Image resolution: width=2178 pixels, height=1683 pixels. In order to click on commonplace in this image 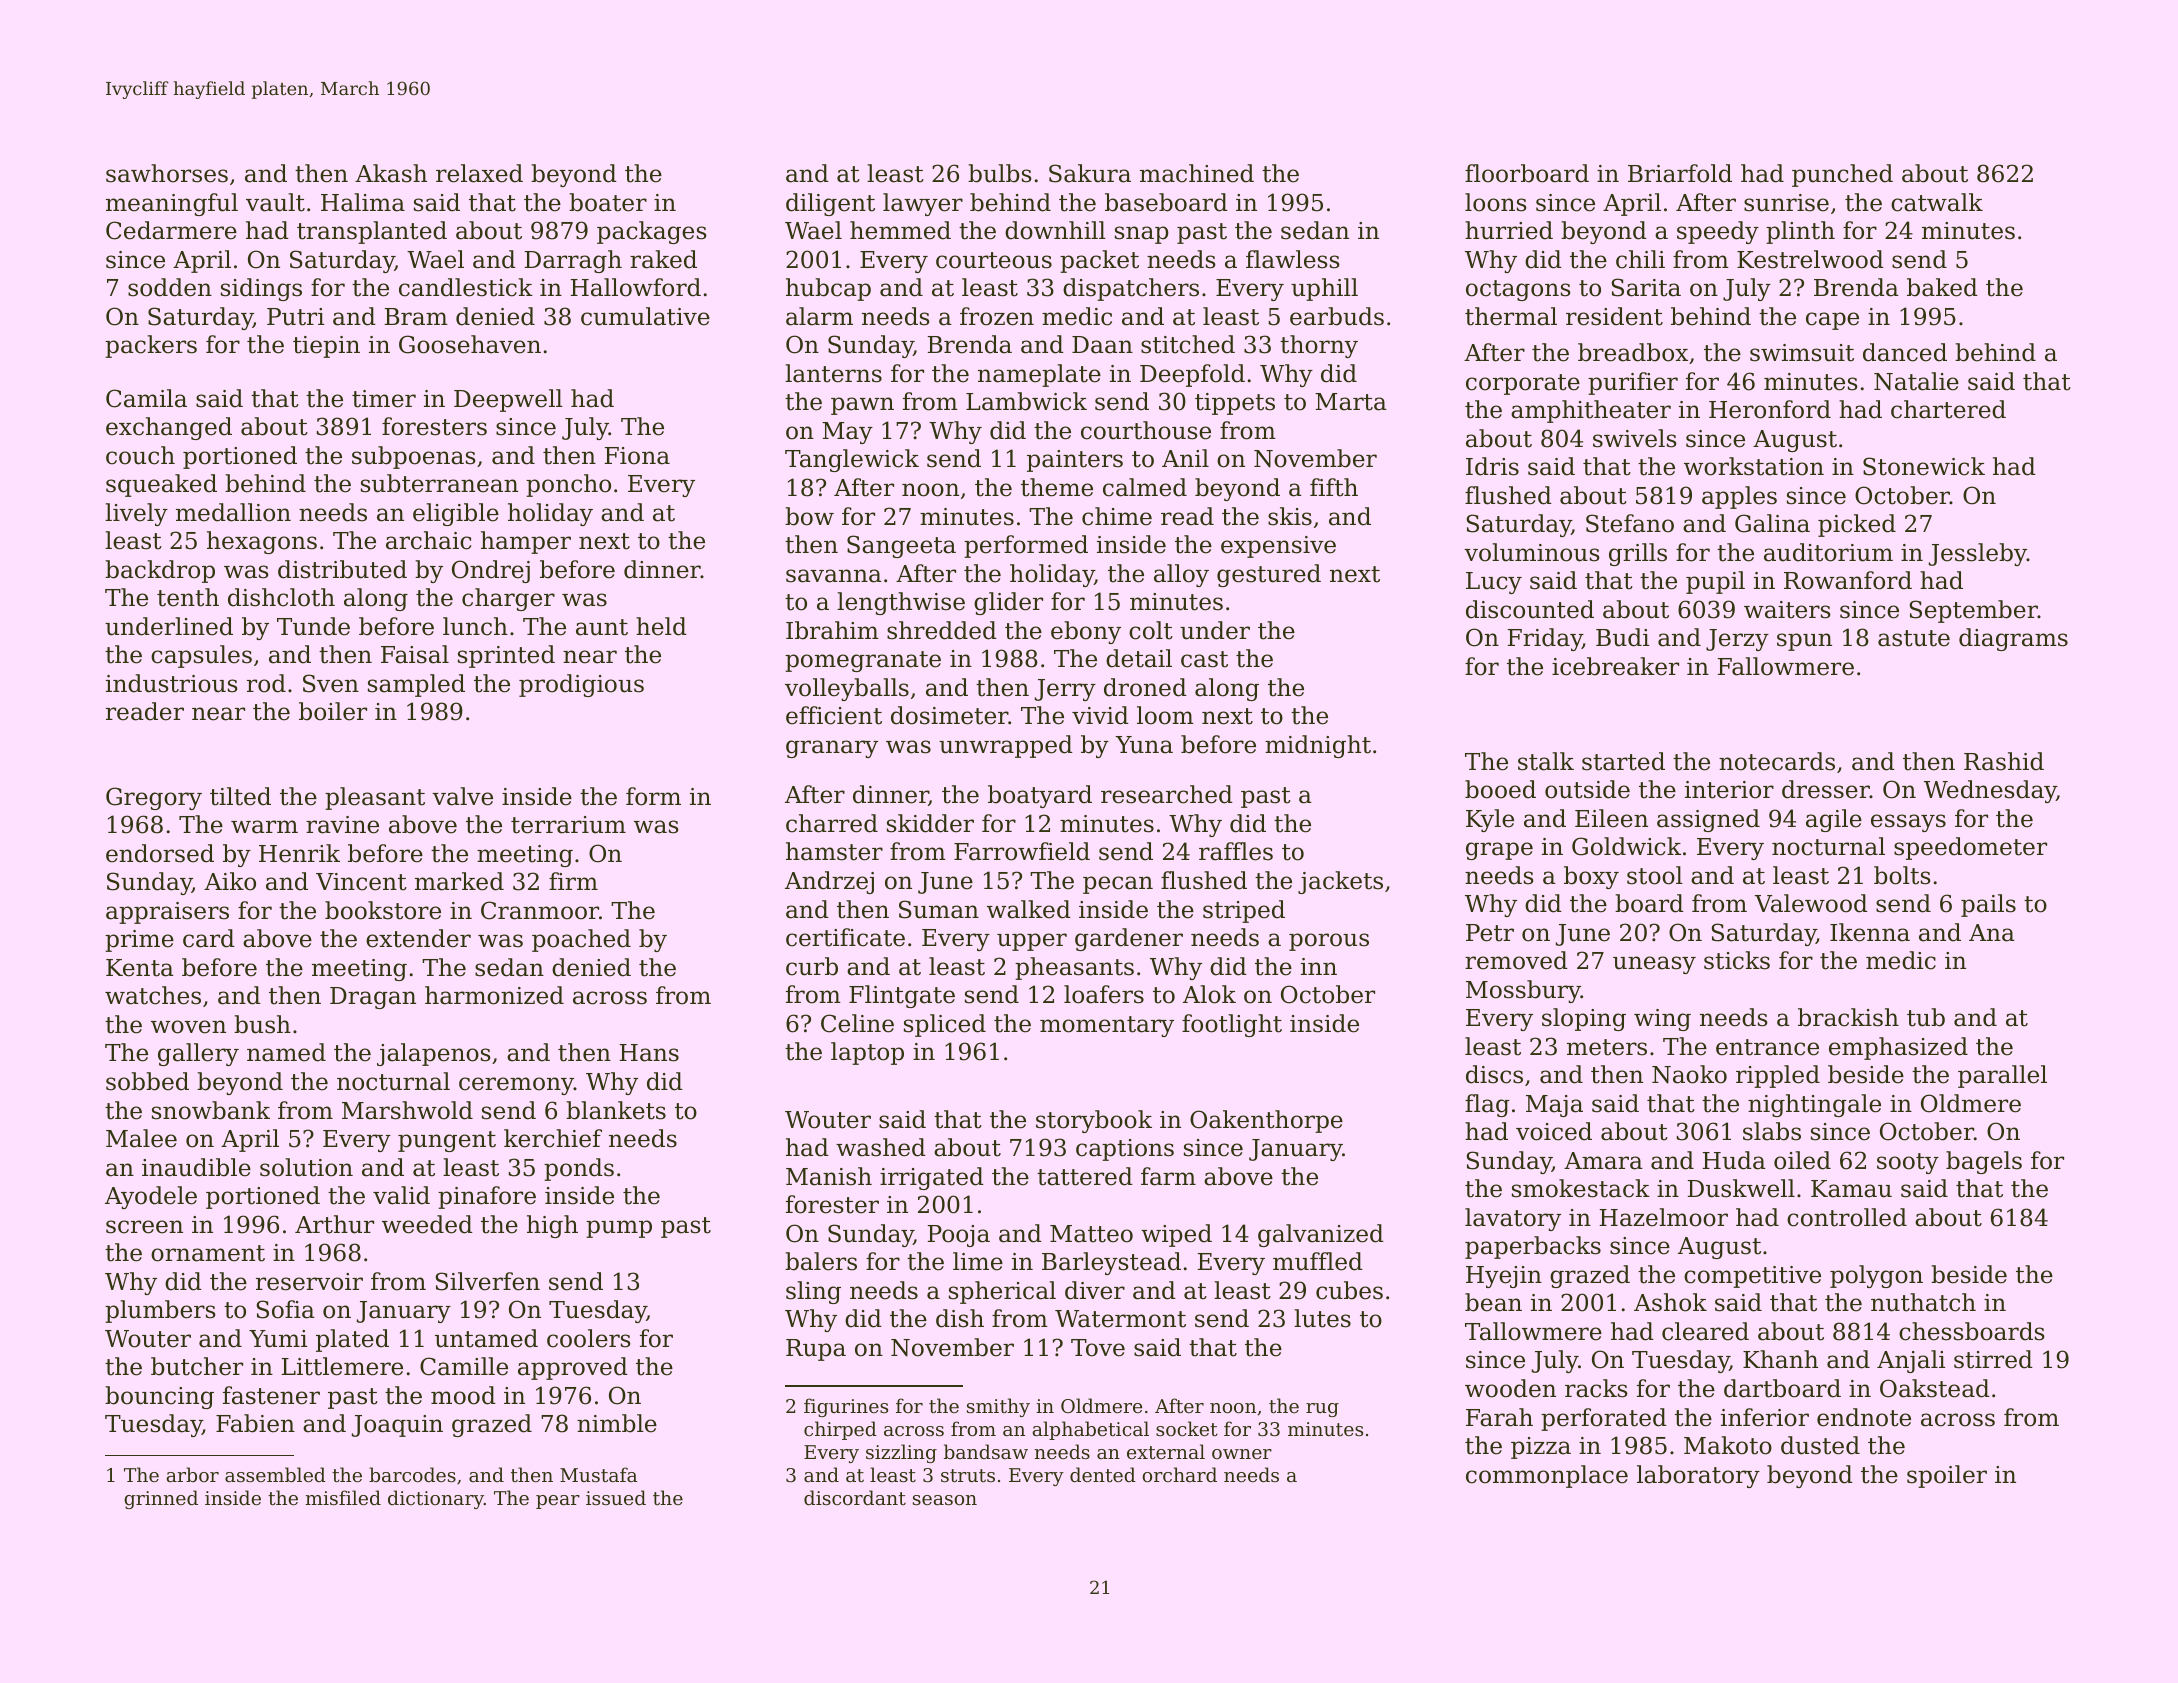, I will do `click(1547, 1476)`.
